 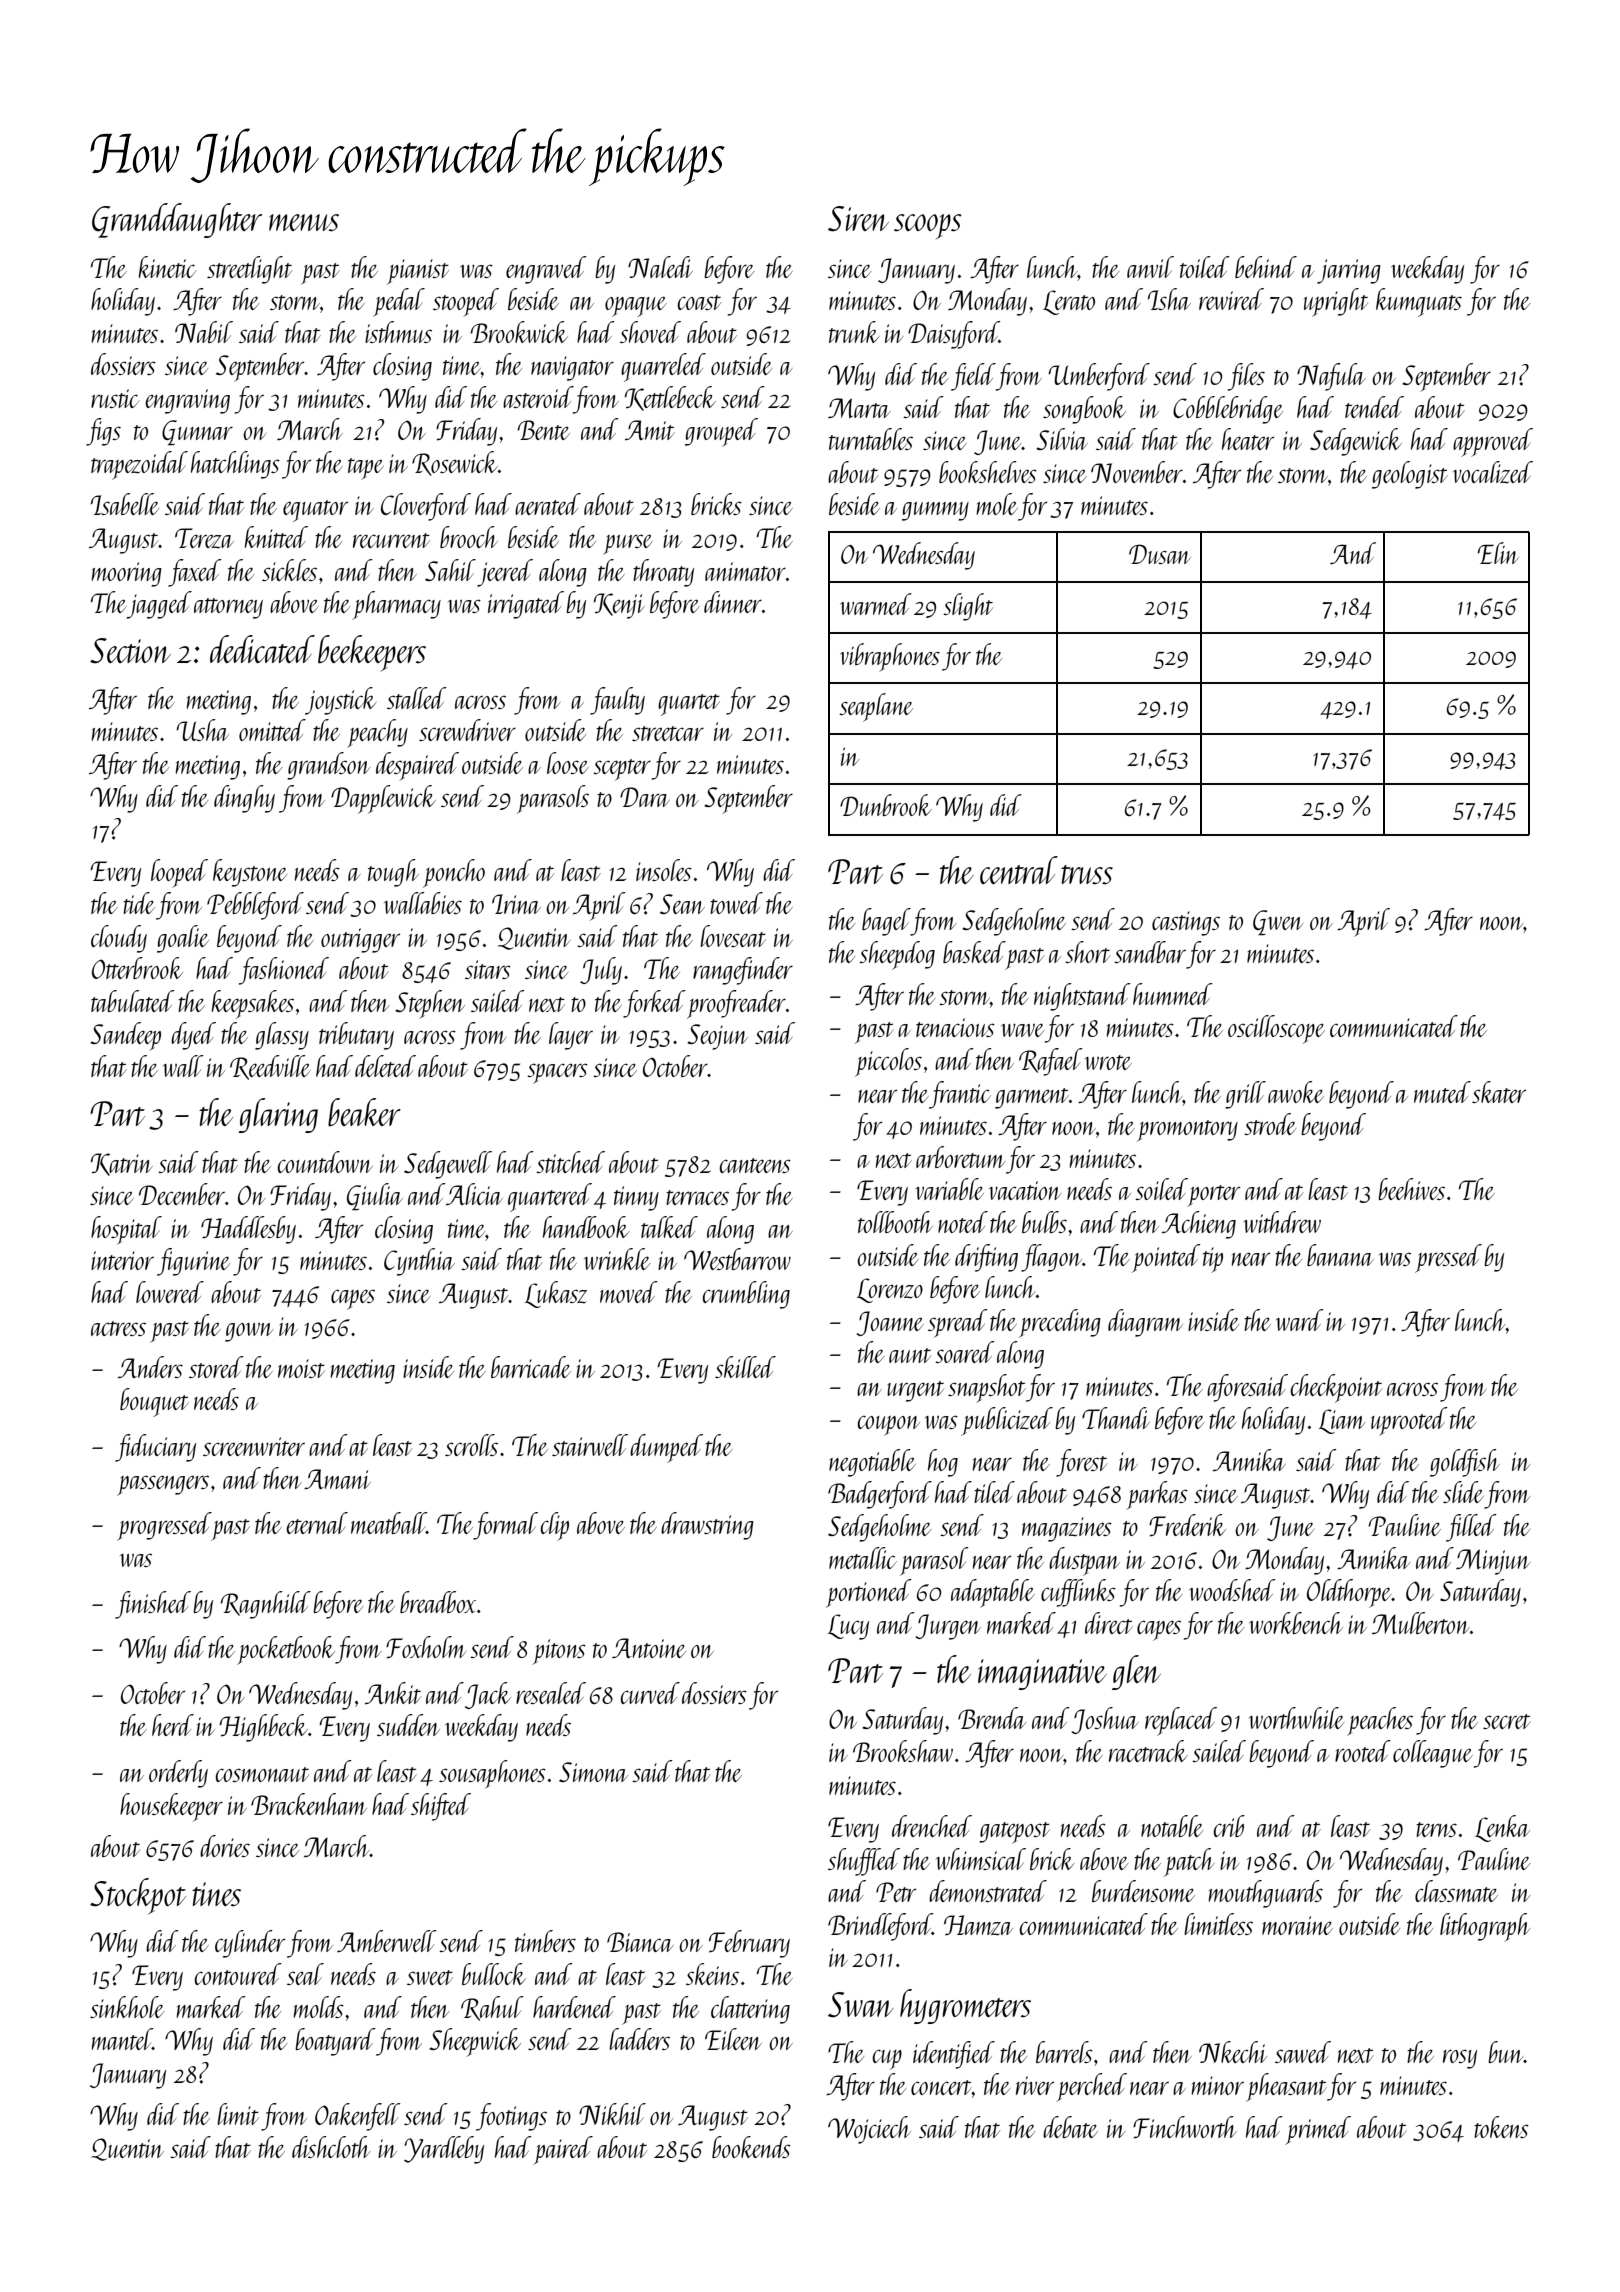 I want to click on Gwen, so click(x=1278, y=922).
